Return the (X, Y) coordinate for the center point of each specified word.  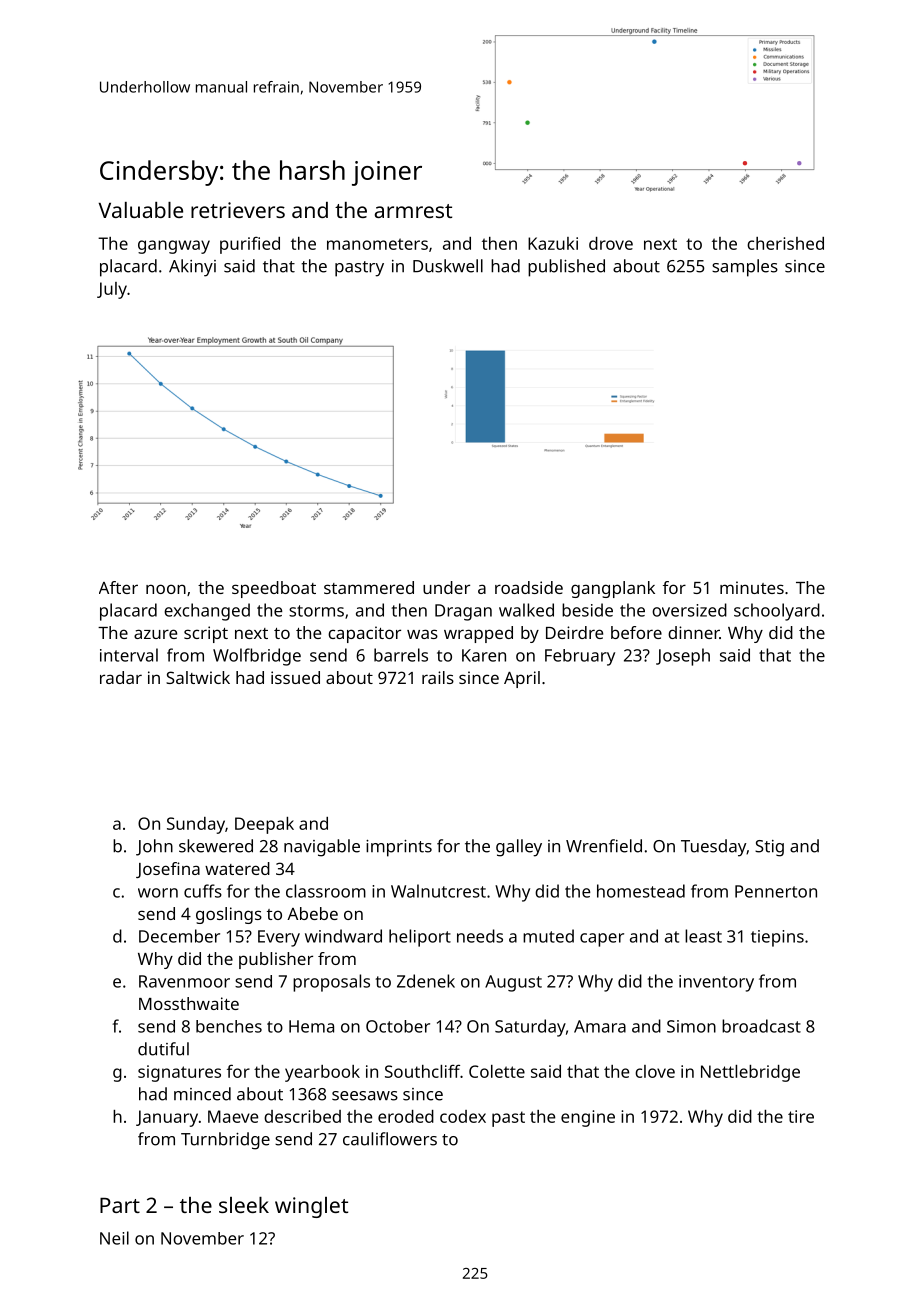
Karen (484, 655)
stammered (369, 587)
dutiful (163, 1049)
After (118, 587)
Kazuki (553, 243)
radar (121, 677)
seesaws (365, 1096)
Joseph (683, 657)
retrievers (238, 210)
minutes (752, 587)
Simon (691, 1026)
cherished (785, 243)
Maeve (233, 1116)
